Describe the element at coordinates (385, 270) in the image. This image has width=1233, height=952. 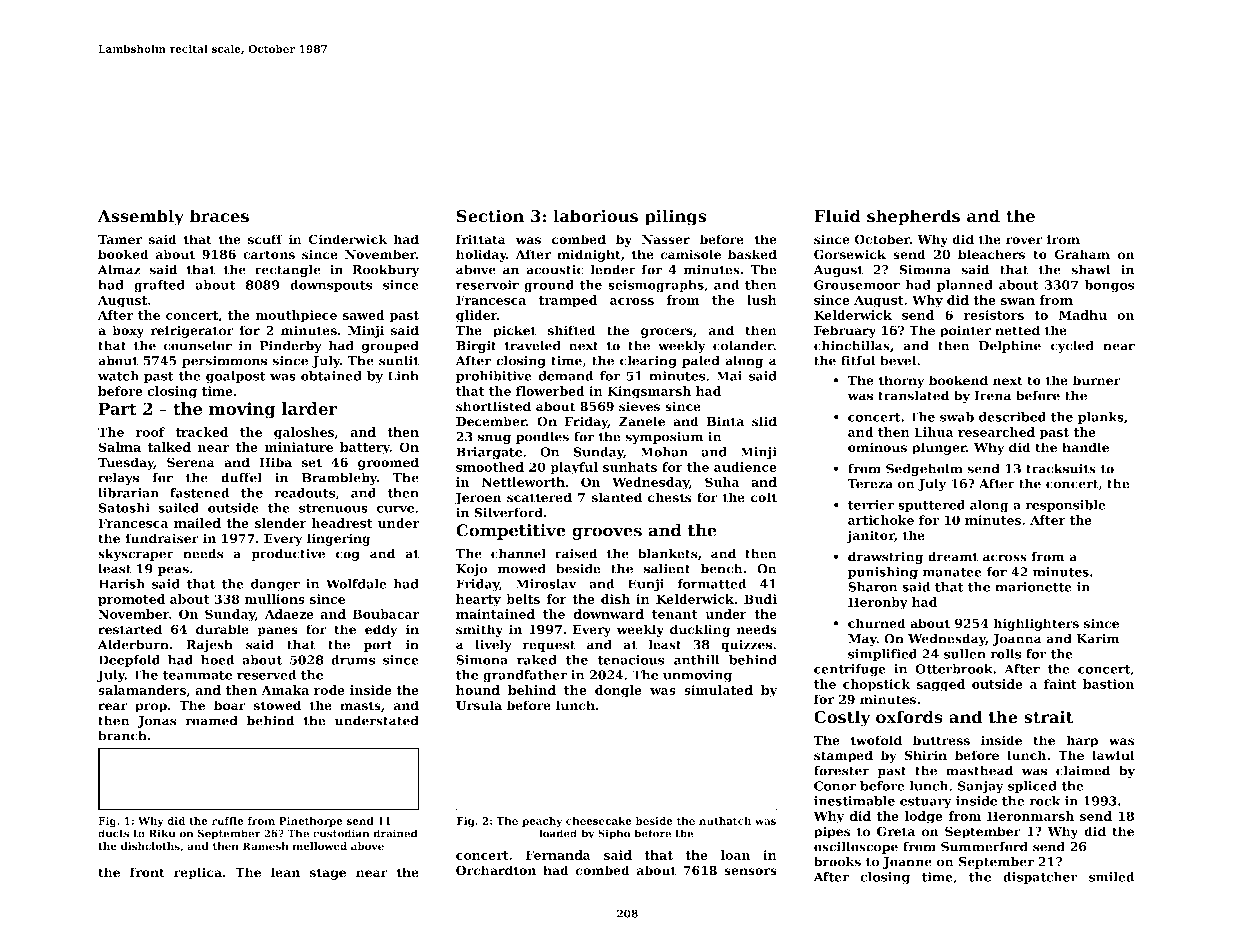
I see `Rookbury` at that location.
